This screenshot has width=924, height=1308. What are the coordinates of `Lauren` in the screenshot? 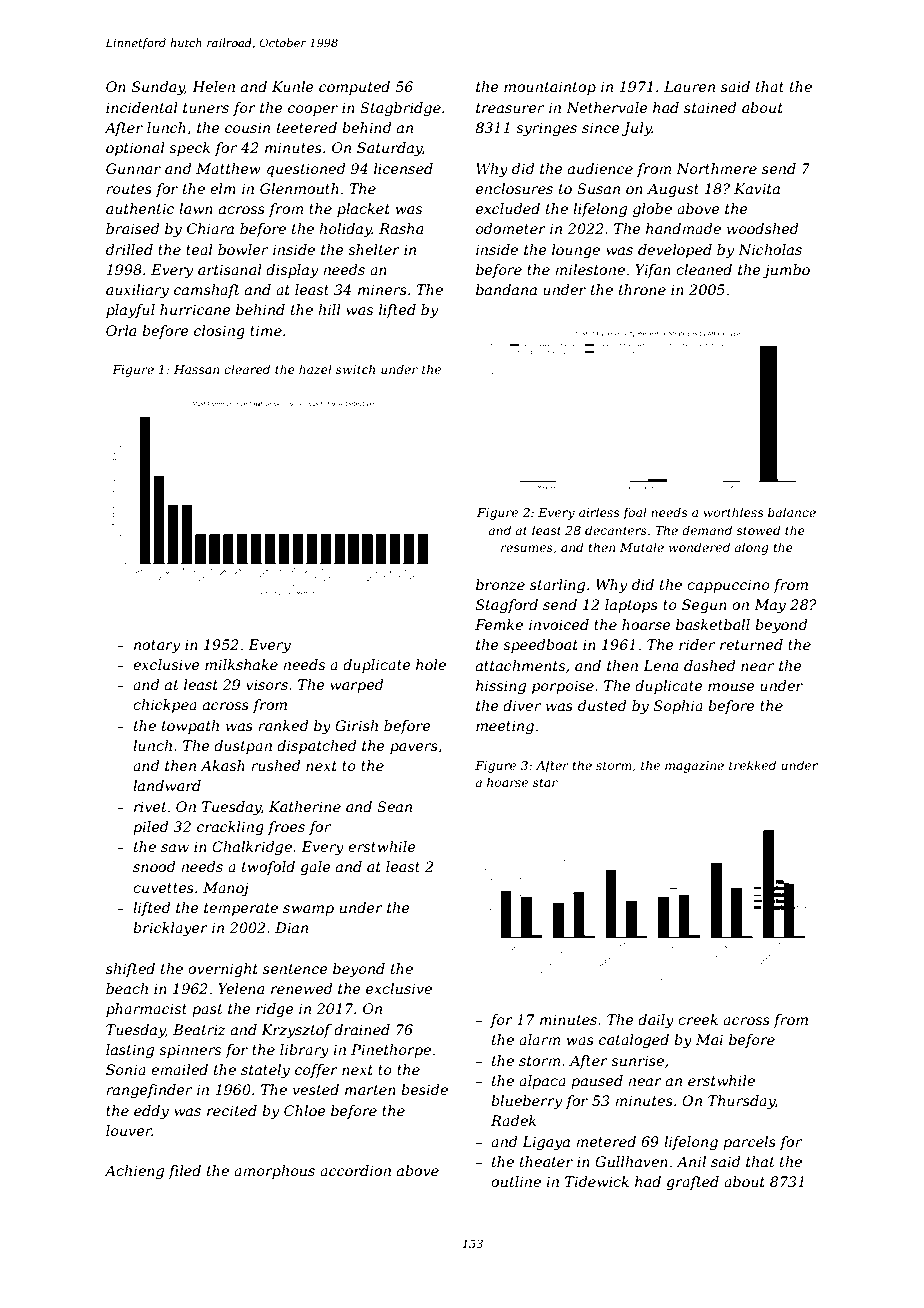 It's located at (689, 86).
